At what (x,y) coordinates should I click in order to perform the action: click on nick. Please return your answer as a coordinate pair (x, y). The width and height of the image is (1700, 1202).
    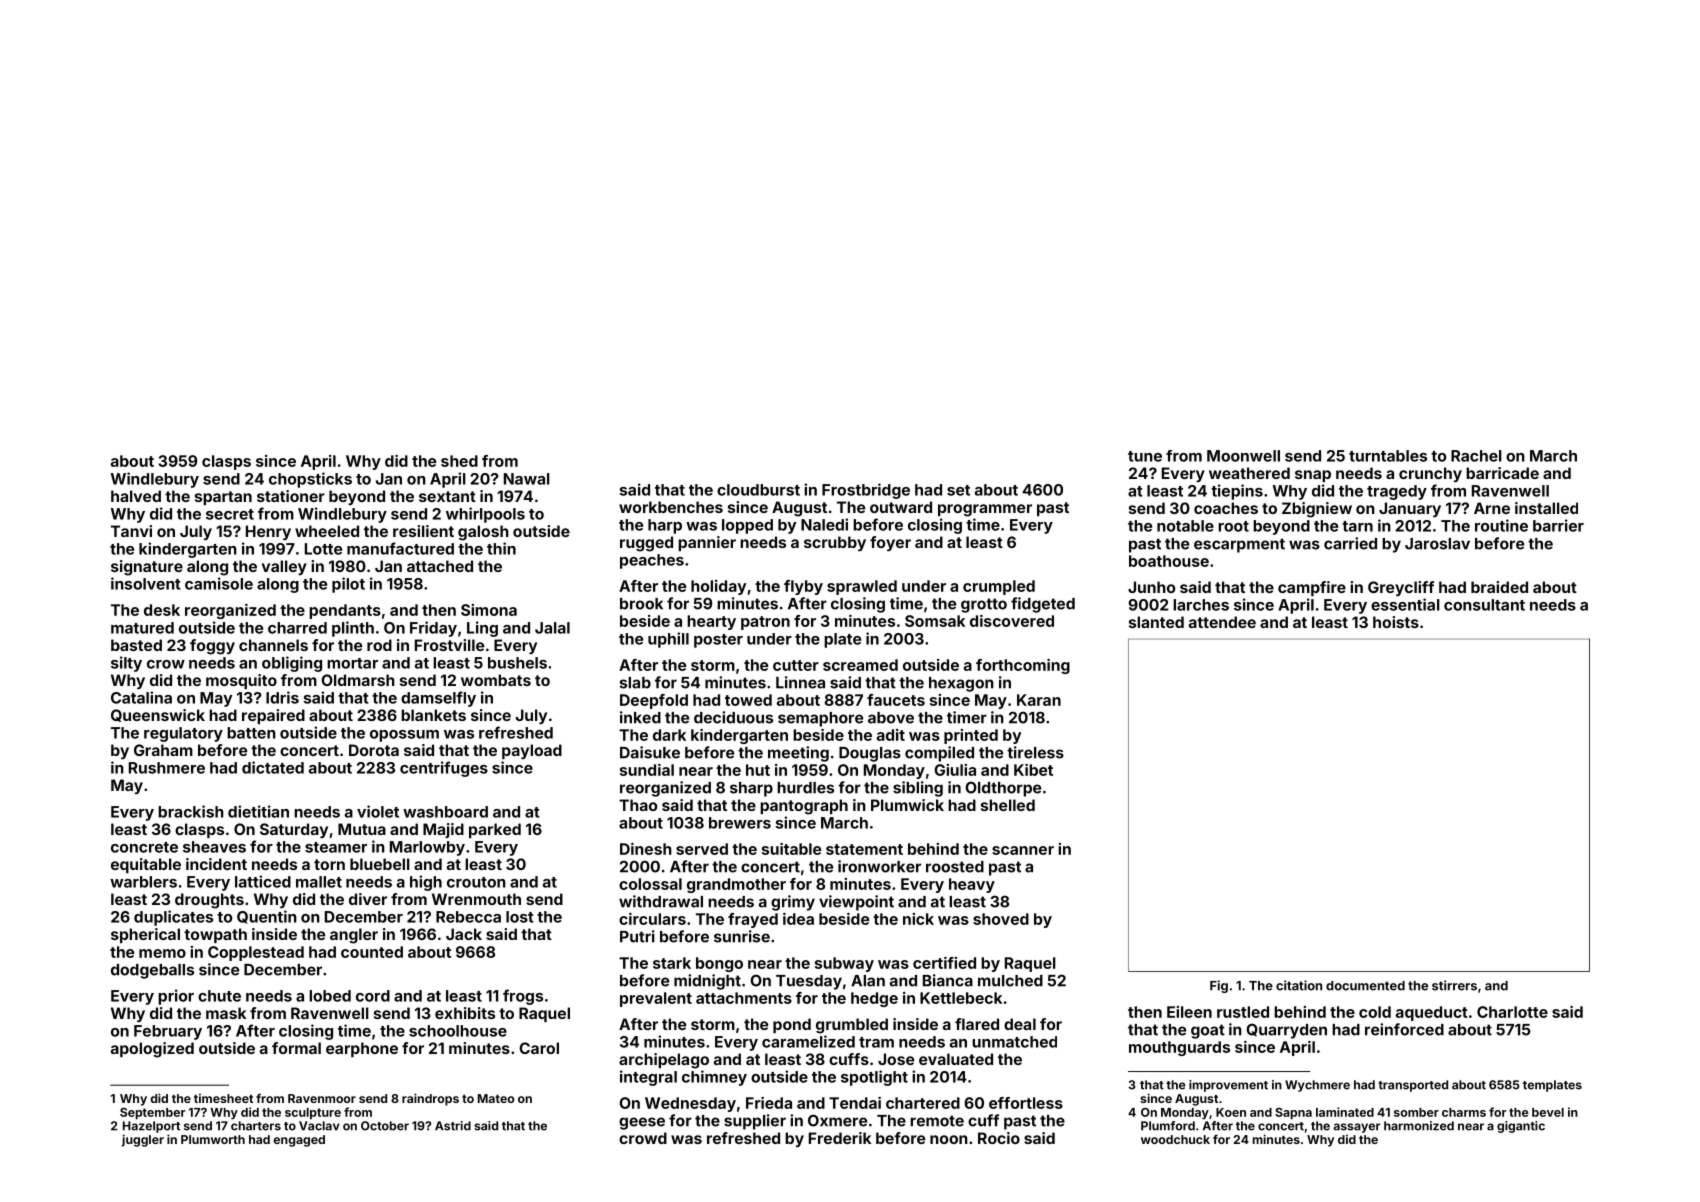
    Looking at the image, I should click on (918, 919).
